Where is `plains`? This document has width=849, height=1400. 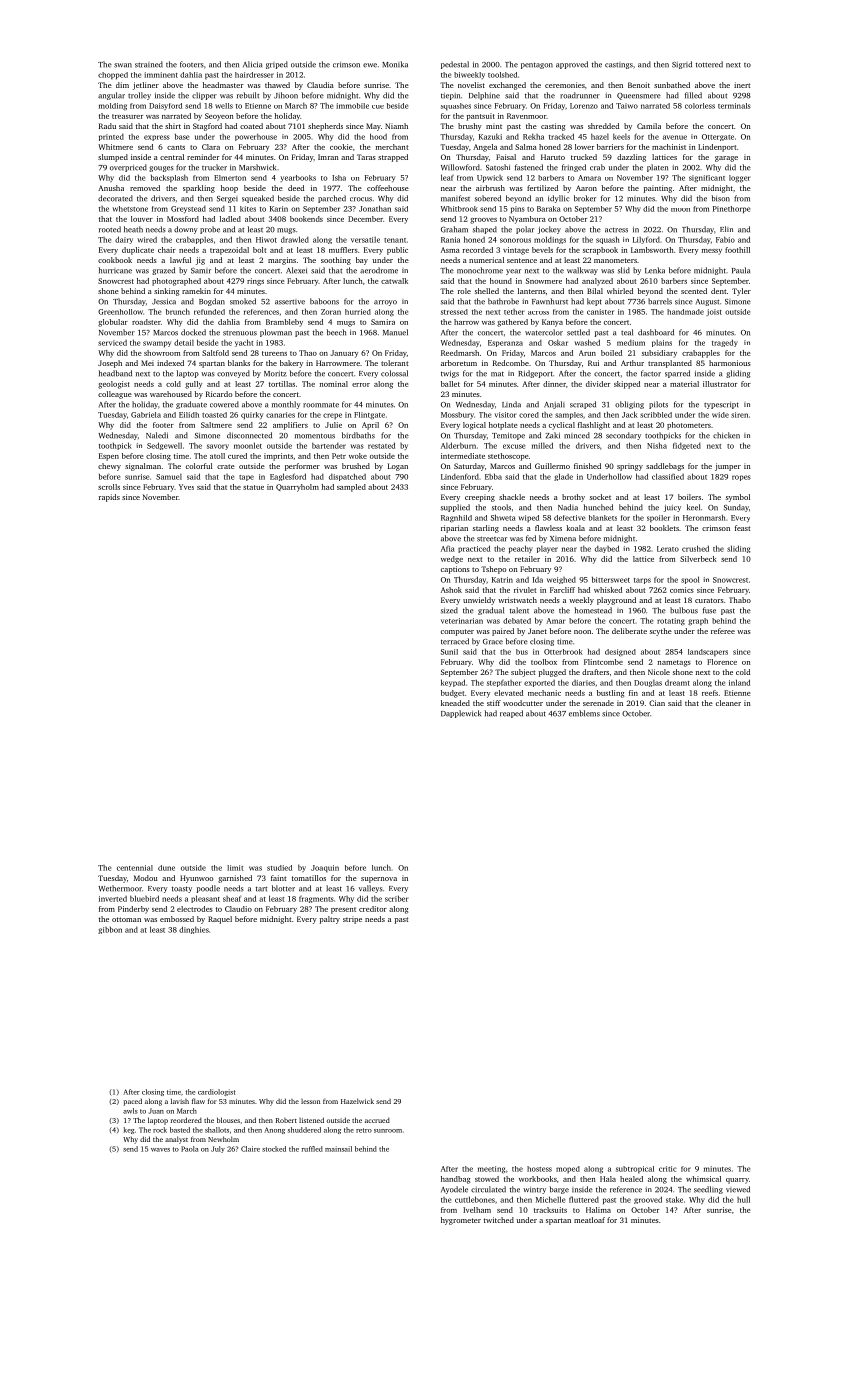 plains is located at coordinates (662, 343).
